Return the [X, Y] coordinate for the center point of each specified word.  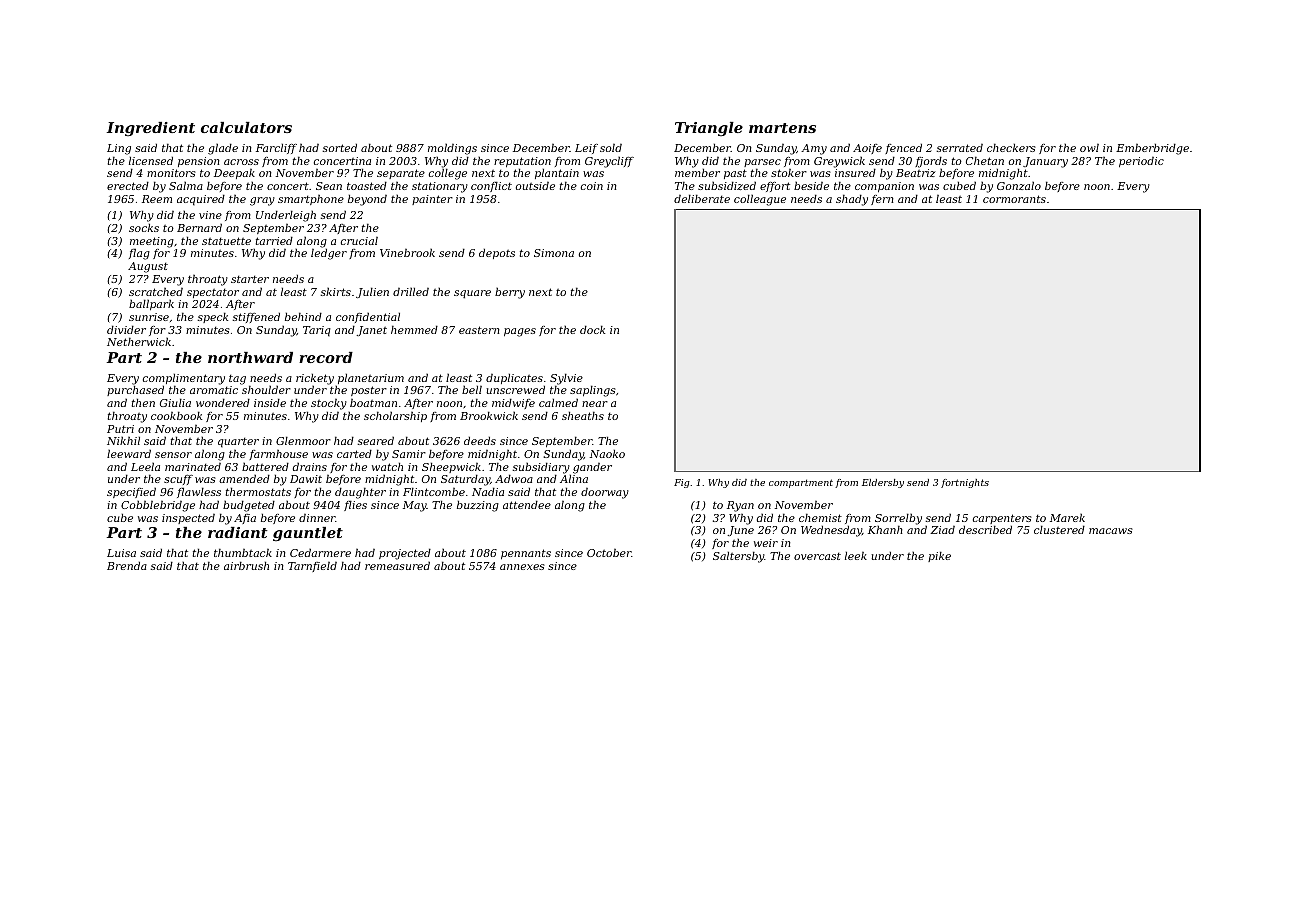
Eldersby [883, 483]
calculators [246, 127]
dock [592, 329]
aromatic [214, 390]
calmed [558, 402]
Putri [120, 429]
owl [1089, 147]
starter [250, 279]
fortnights [965, 483]
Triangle [709, 129]
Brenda [127, 565]
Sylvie [566, 379]
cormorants [1014, 199]
